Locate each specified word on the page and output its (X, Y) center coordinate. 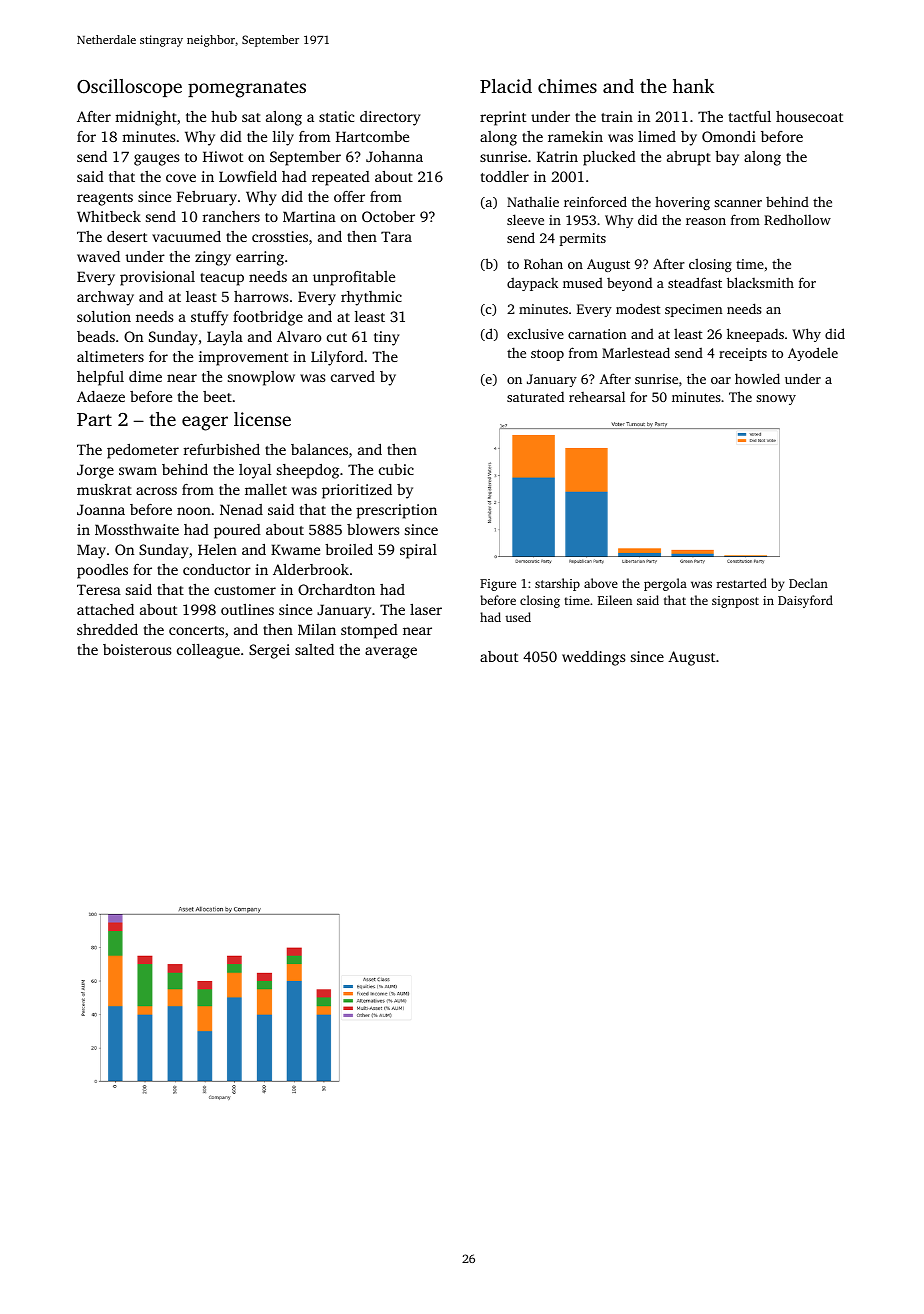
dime (145, 376)
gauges (156, 160)
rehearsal (597, 396)
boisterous (137, 649)
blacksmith (760, 282)
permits (583, 239)
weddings (593, 658)
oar (721, 380)
